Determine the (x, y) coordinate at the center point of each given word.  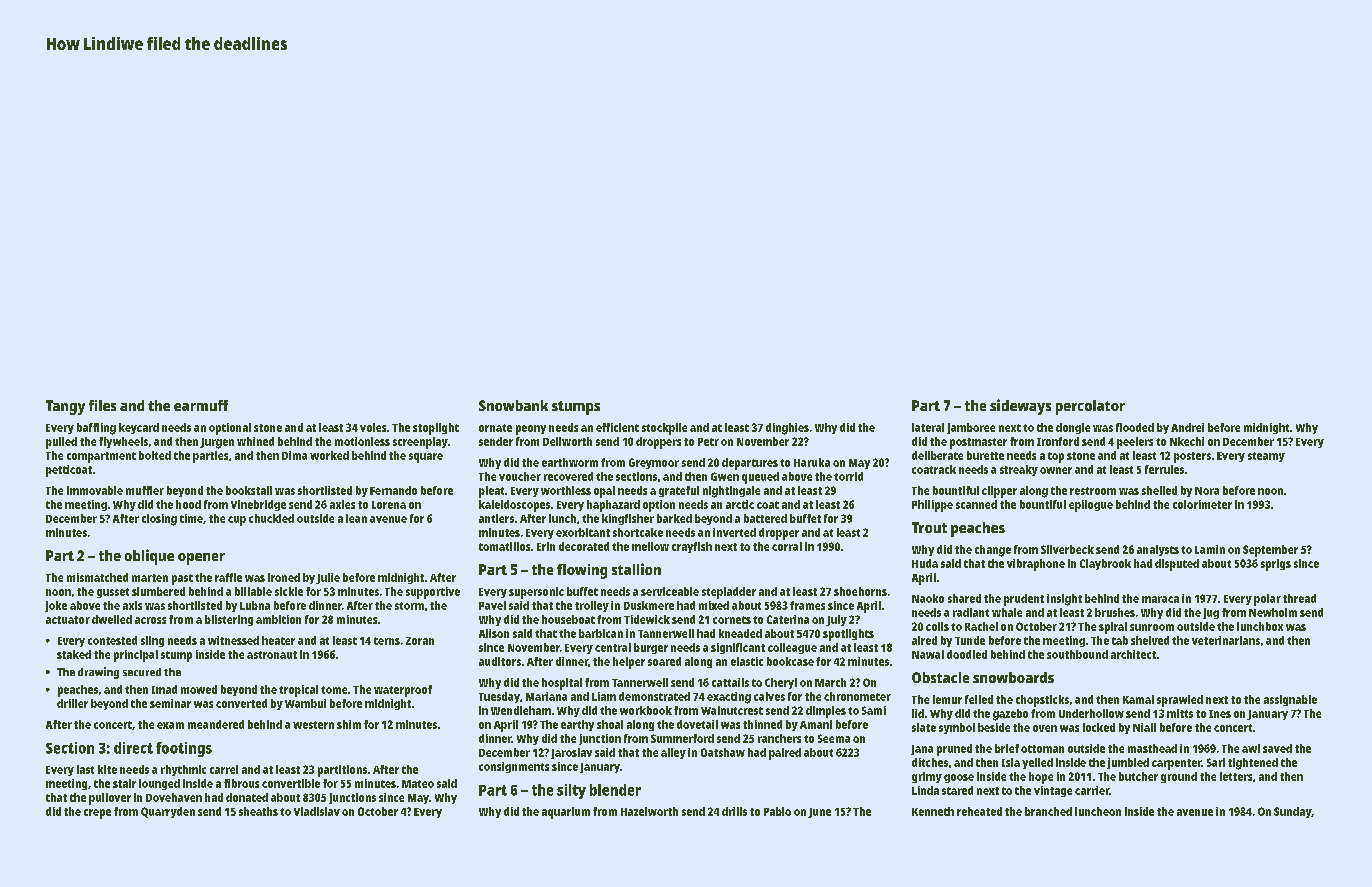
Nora (1207, 491)
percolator (1090, 407)
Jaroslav (571, 753)
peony (531, 430)
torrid (848, 476)
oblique (149, 557)
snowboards (1013, 677)
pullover (110, 799)
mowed (199, 689)
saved (1277, 748)
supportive (433, 593)
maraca (1160, 599)
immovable (95, 490)
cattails (730, 682)
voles (373, 427)
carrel (224, 769)
